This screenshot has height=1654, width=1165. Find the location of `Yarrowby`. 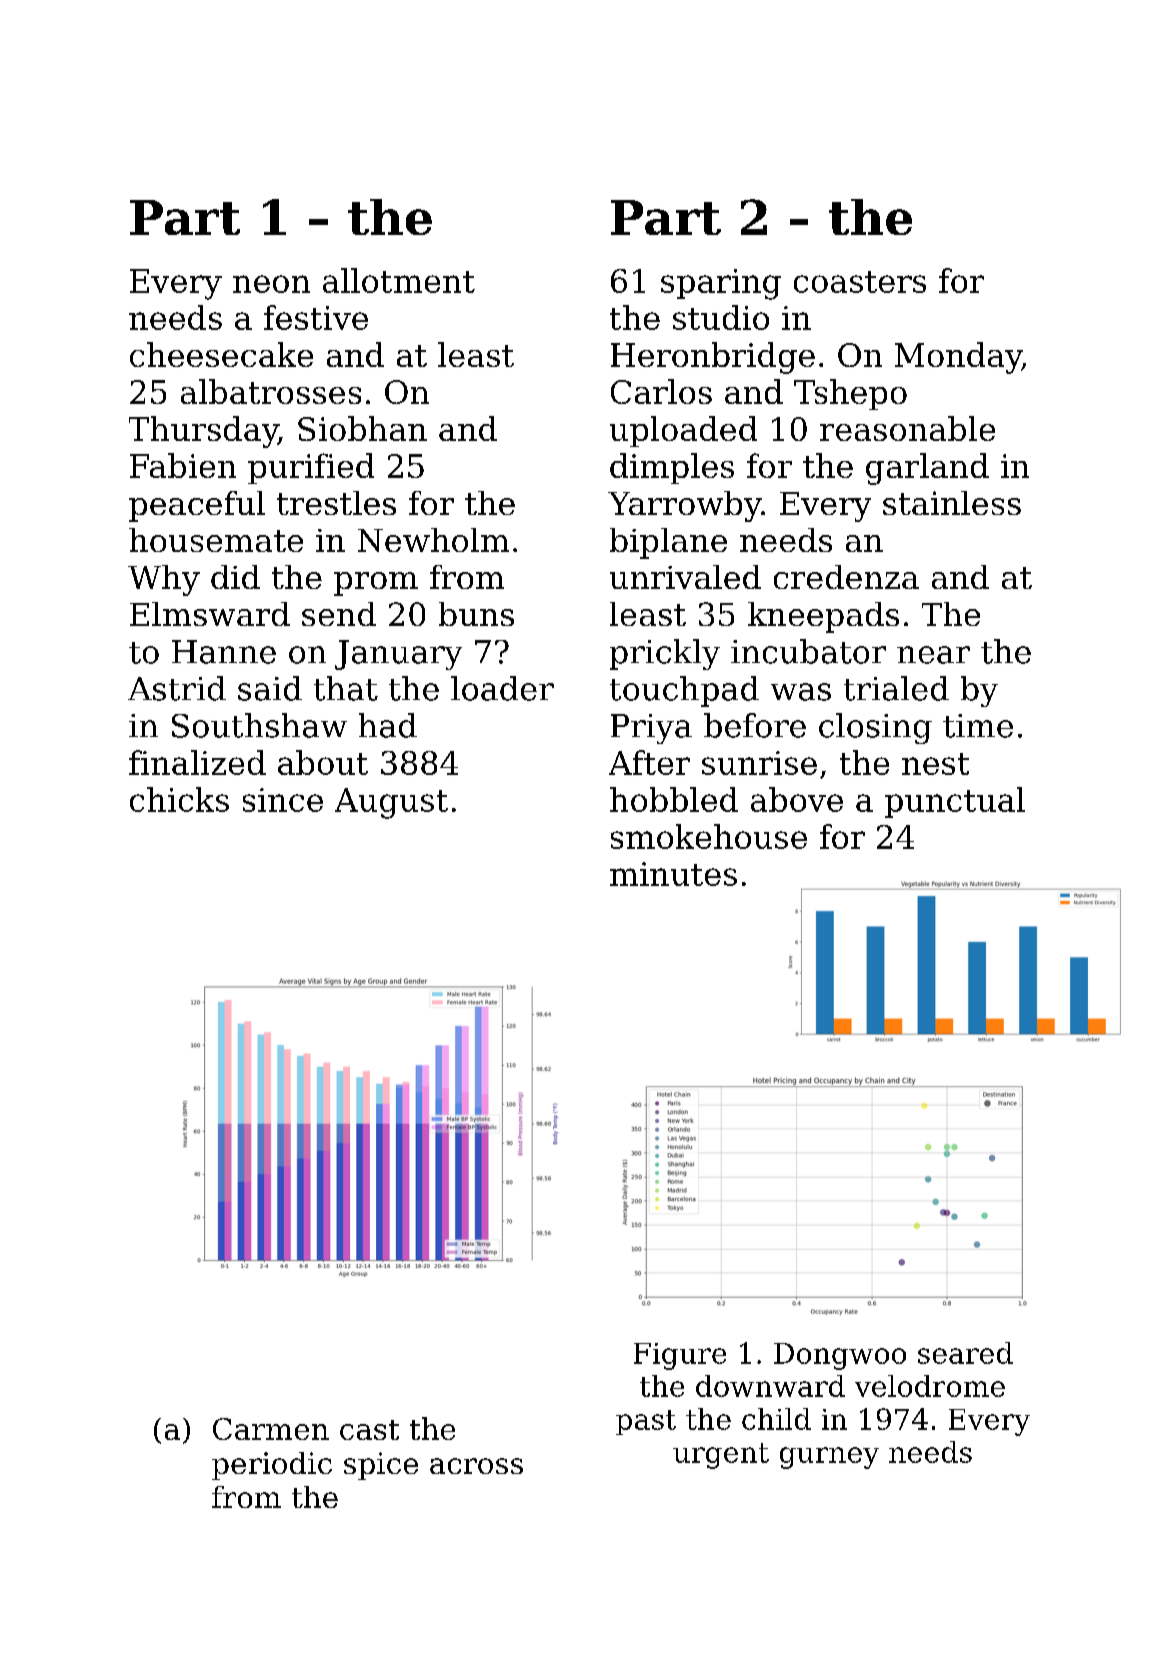

Yarrowby is located at coordinates (684, 506).
